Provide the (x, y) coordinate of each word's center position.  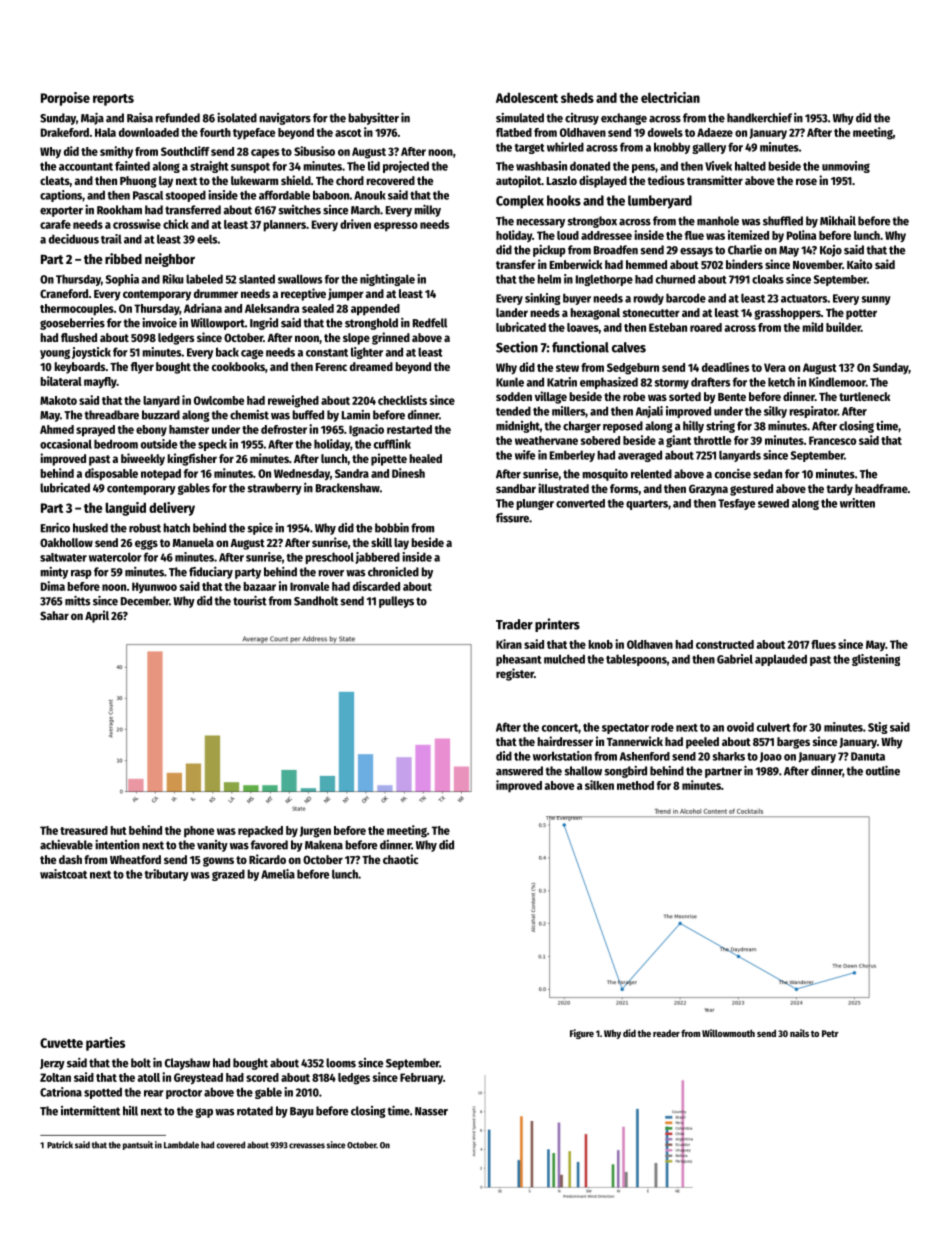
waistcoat (63, 874)
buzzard (161, 415)
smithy (116, 152)
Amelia (278, 874)
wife (525, 455)
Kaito (859, 264)
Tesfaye (736, 504)
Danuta (868, 756)
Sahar (54, 615)
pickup (549, 251)
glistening (876, 660)
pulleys (396, 602)
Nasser (431, 1111)
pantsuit (138, 1145)
